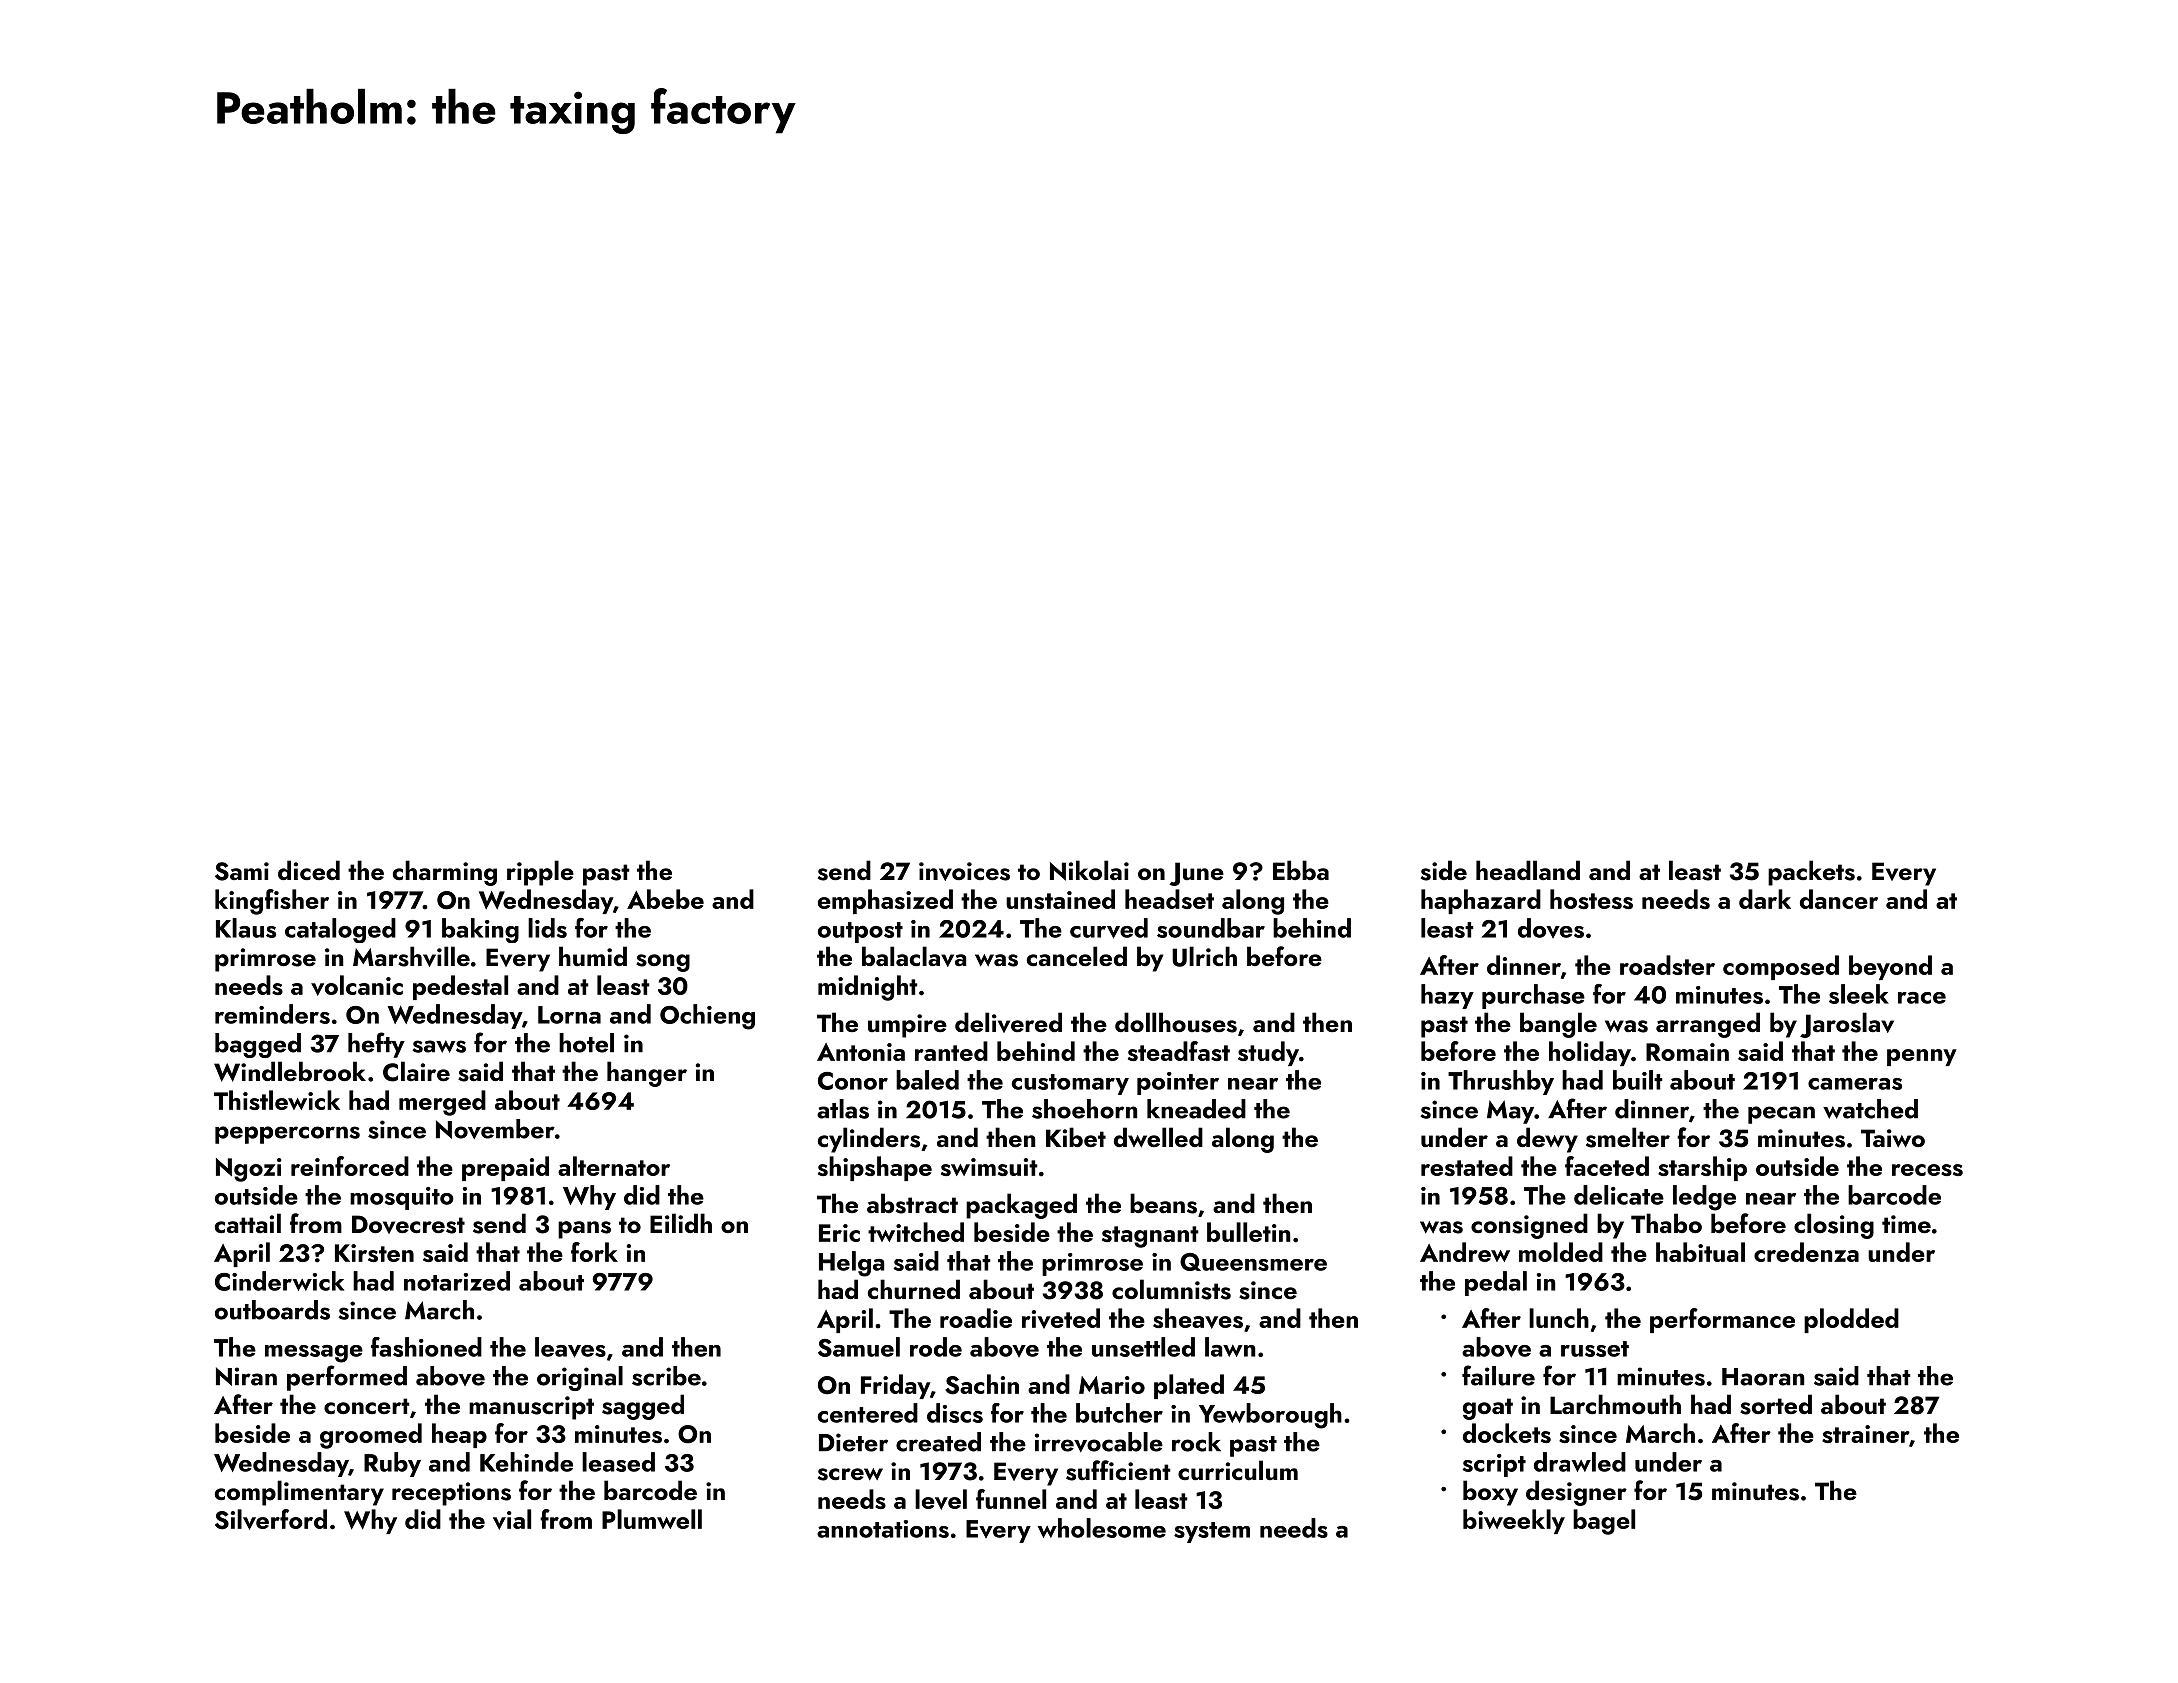  Describe the element at coordinates (1922, 1057) in the page. I see `penny` at that location.
